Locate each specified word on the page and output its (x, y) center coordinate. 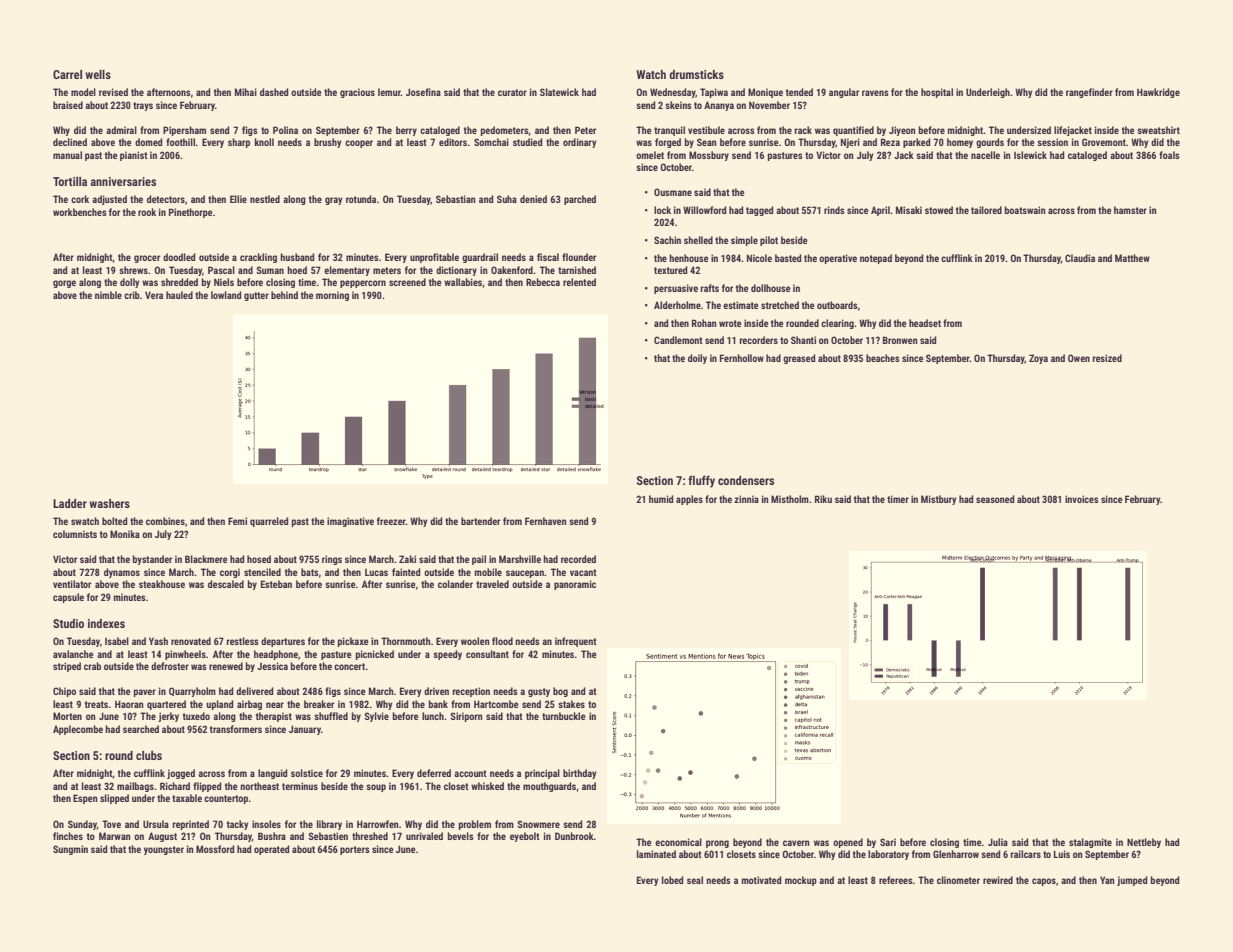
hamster (1130, 210)
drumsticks (696, 74)
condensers (746, 480)
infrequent (576, 642)
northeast (259, 786)
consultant (487, 654)
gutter (256, 296)
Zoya (1038, 359)
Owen (1079, 358)
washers (109, 503)
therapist (274, 717)
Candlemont (678, 340)
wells (98, 74)
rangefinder (1089, 93)
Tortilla (70, 181)
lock (662, 210)
